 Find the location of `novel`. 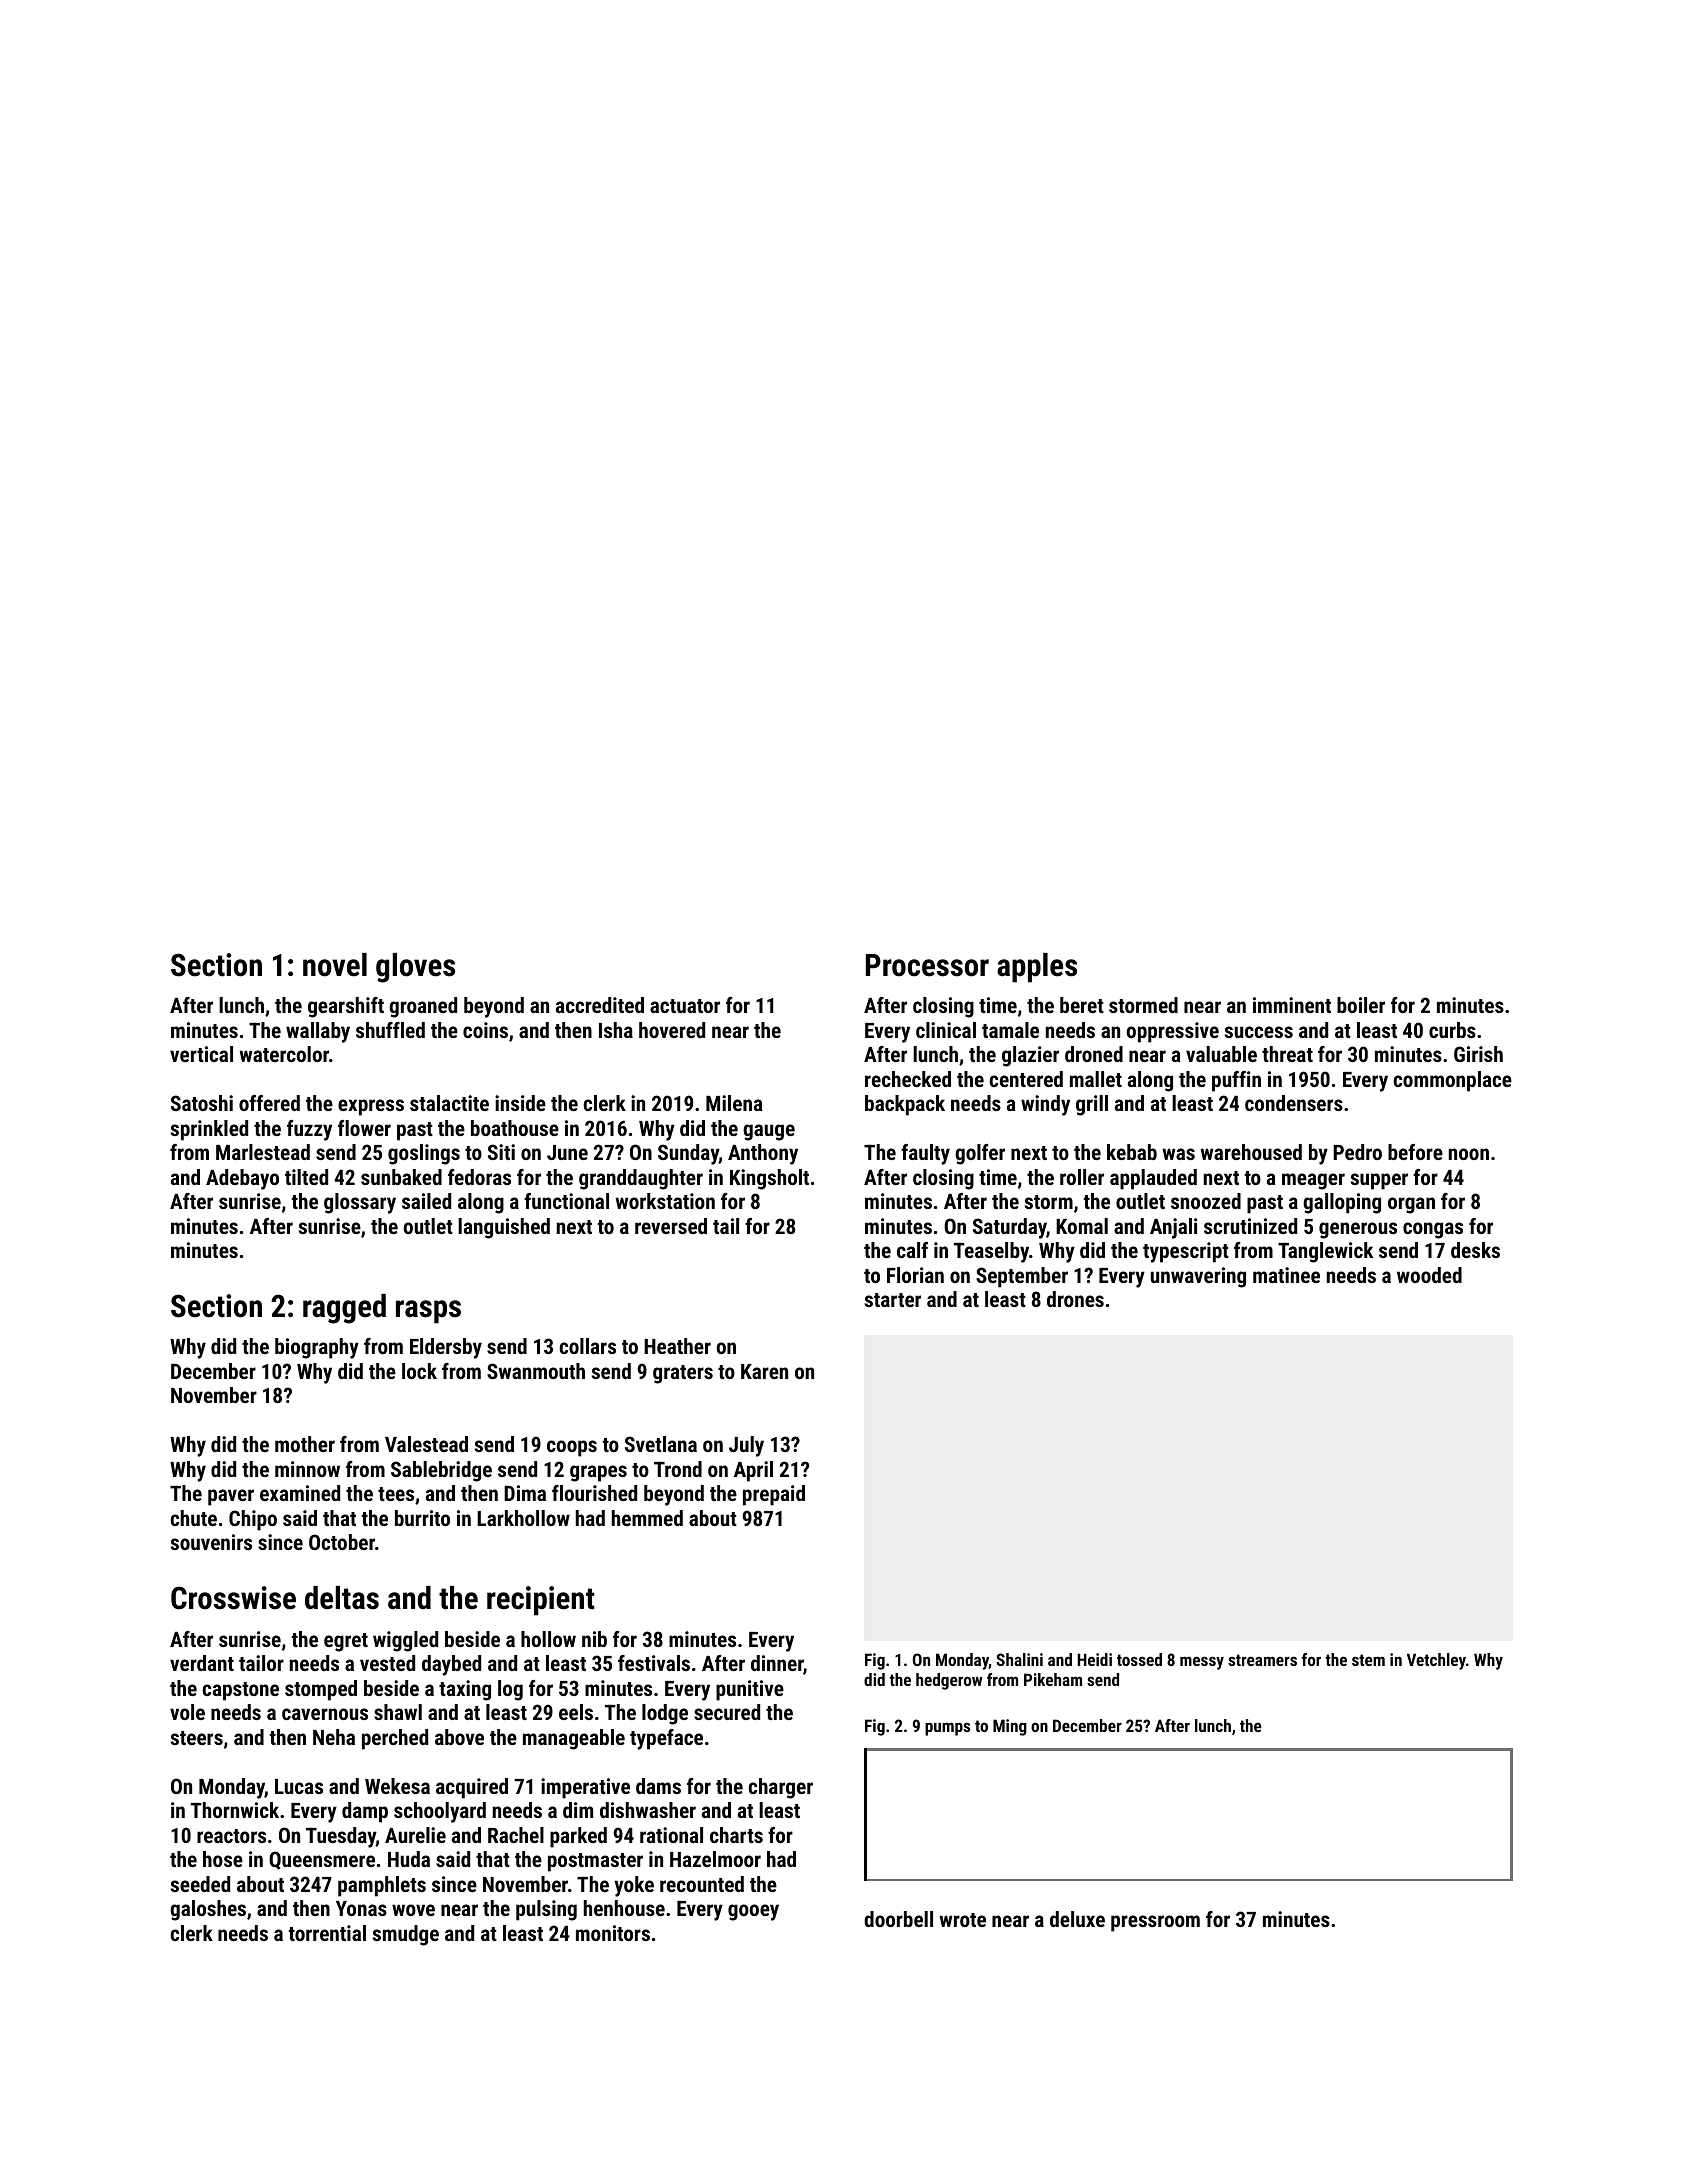

novel is located at coordinates (335, 965).
